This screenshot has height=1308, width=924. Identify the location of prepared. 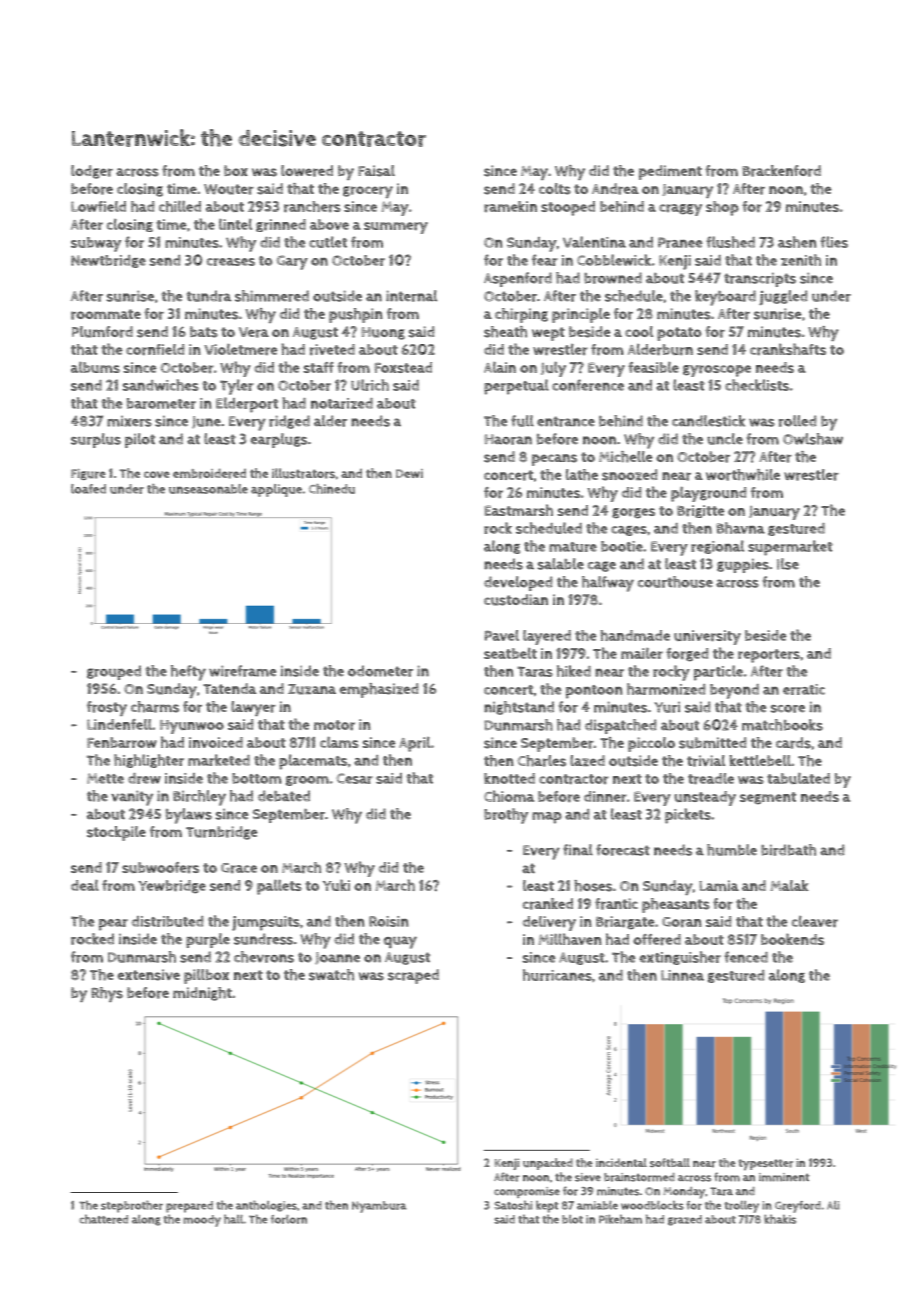
(189, 1207).
